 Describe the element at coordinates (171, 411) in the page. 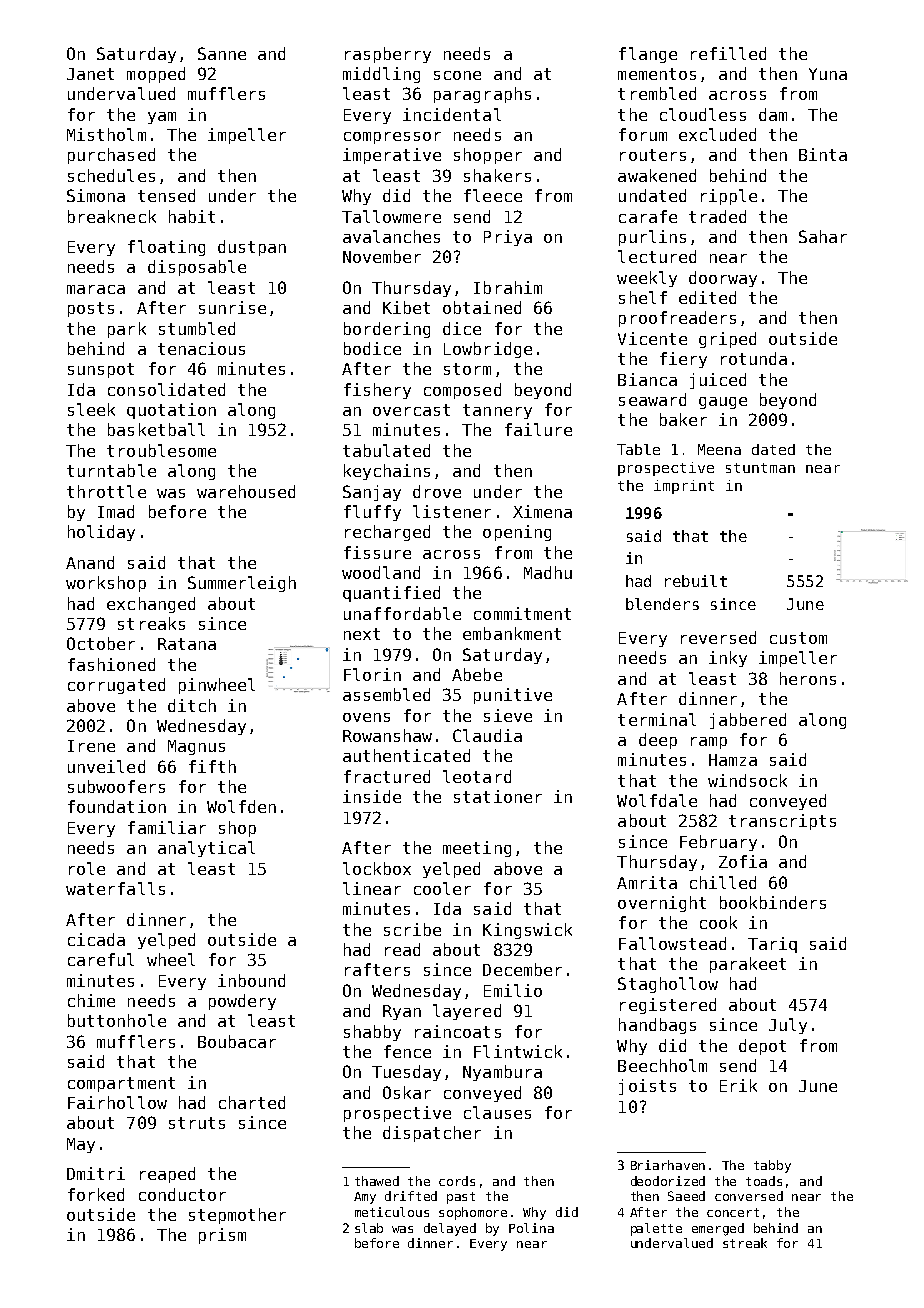

I see `quotation` at that location.
